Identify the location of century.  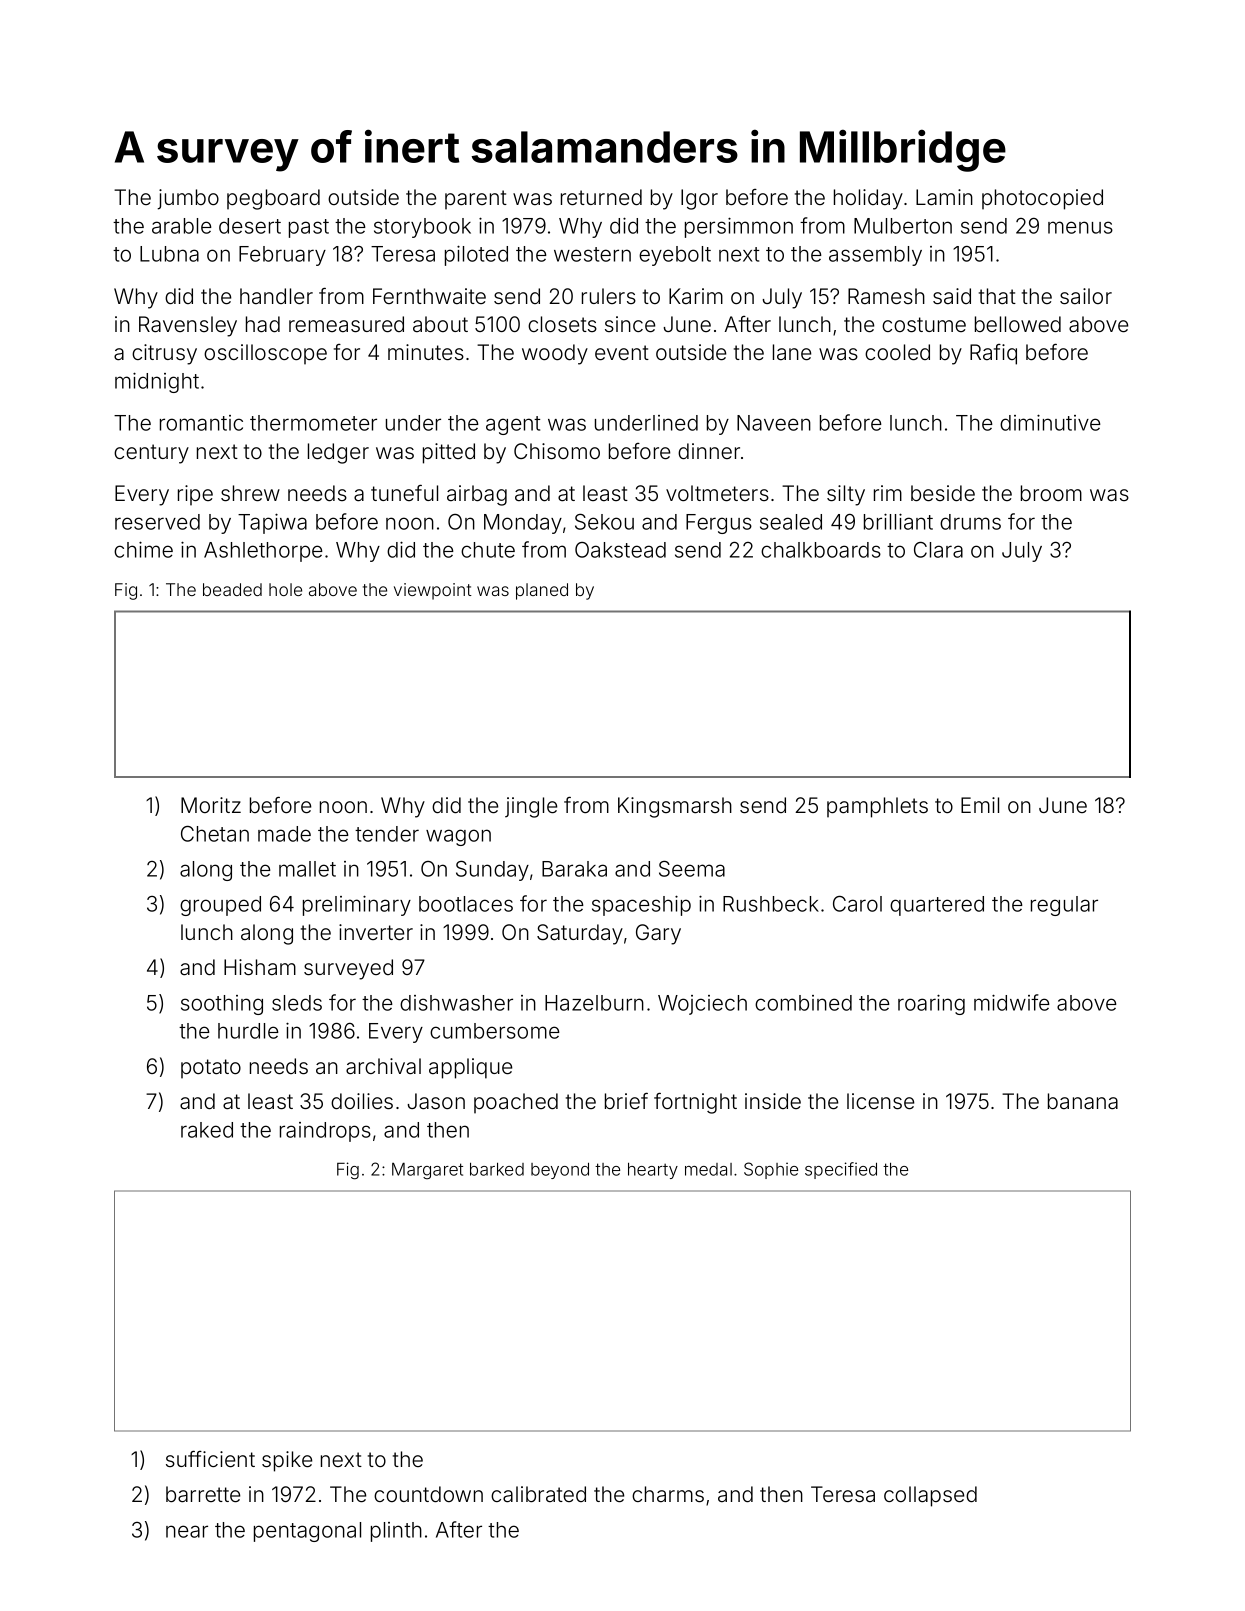
(151, 454).
